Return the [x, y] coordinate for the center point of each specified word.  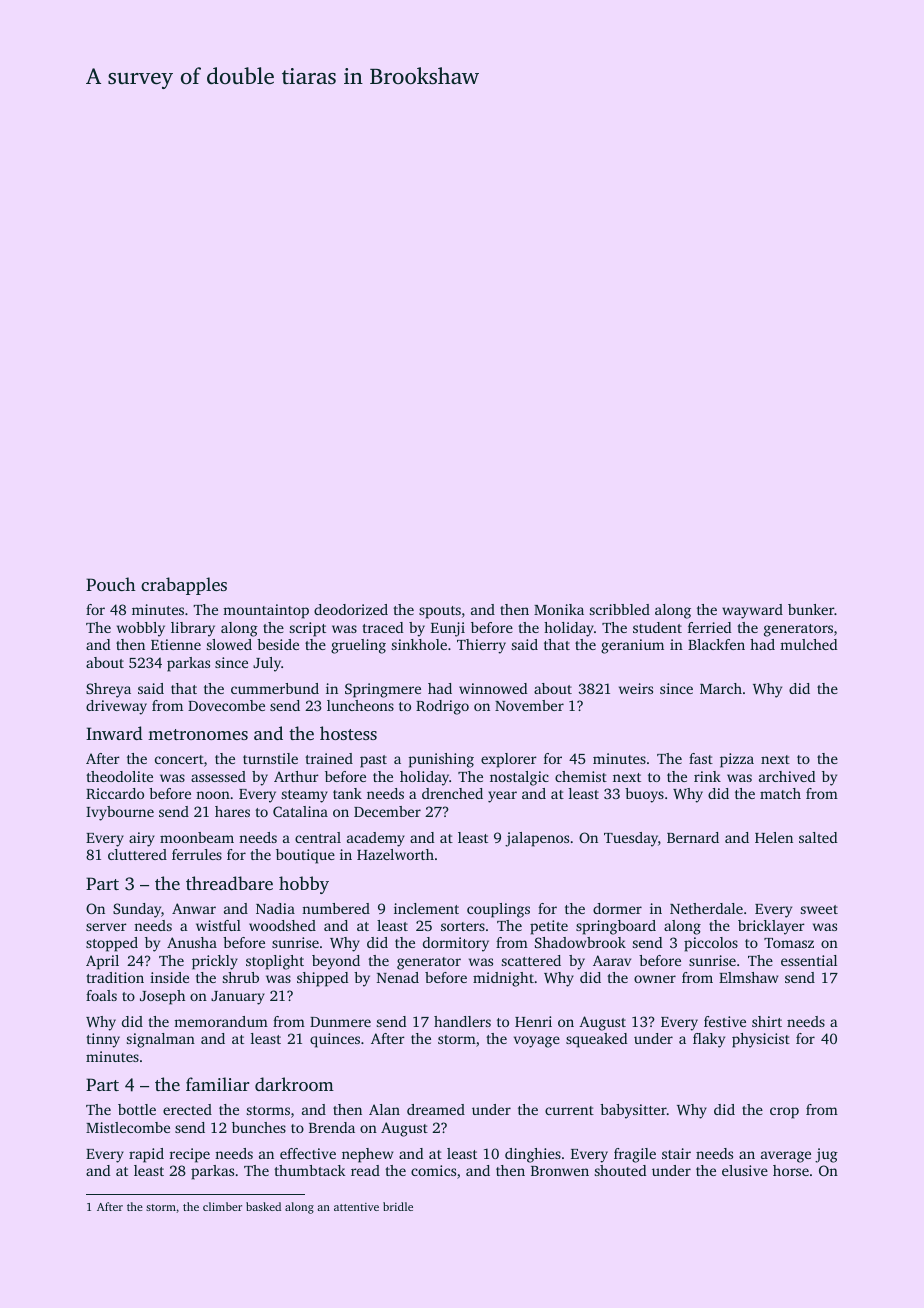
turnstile [270, 758]
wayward [752, 611]
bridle [398, 1206]
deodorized [351, 609]
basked [263, 1206]
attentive [356, 1207]
